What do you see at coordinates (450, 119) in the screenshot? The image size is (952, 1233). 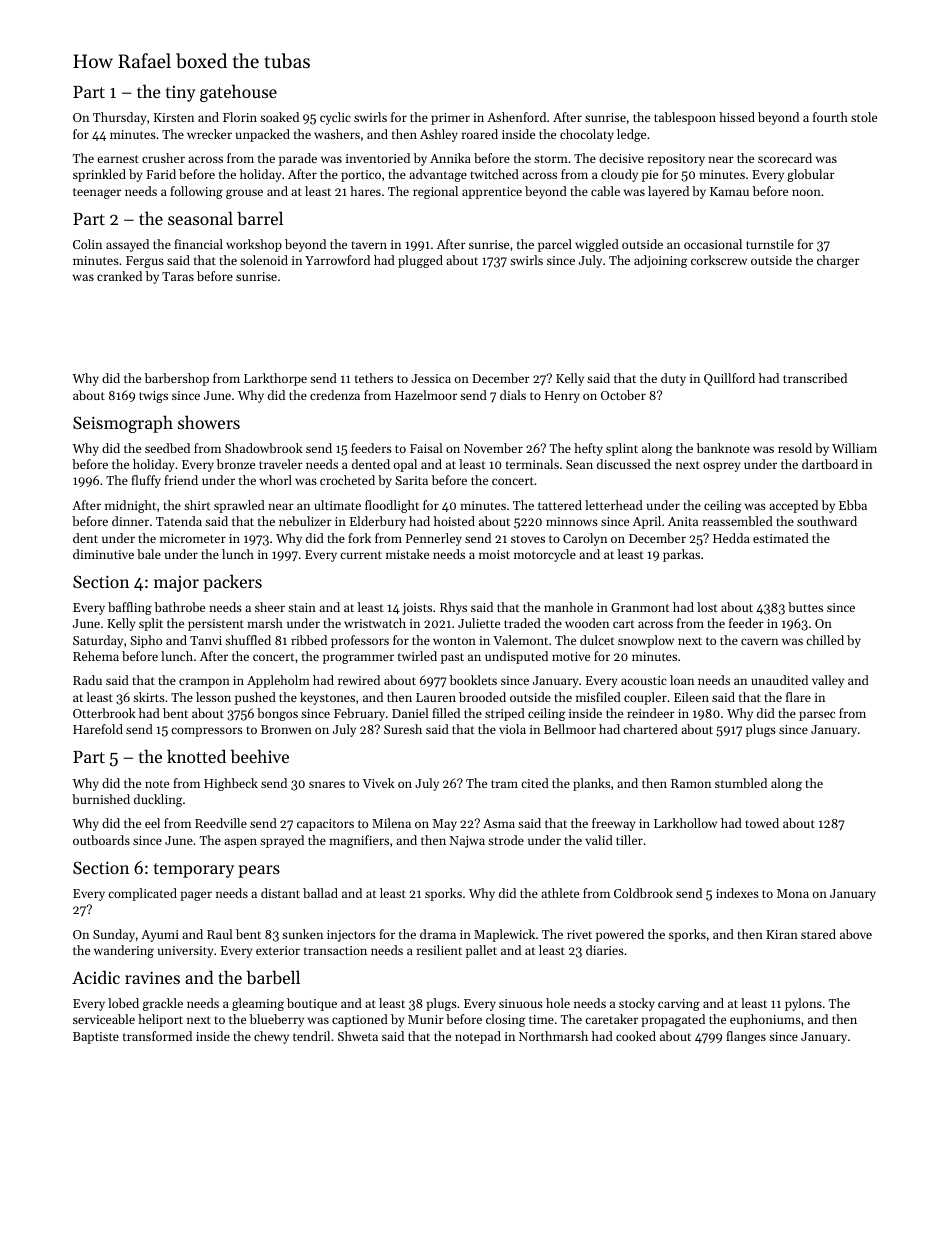 I see `primer` at bounding box center [450, 119].
